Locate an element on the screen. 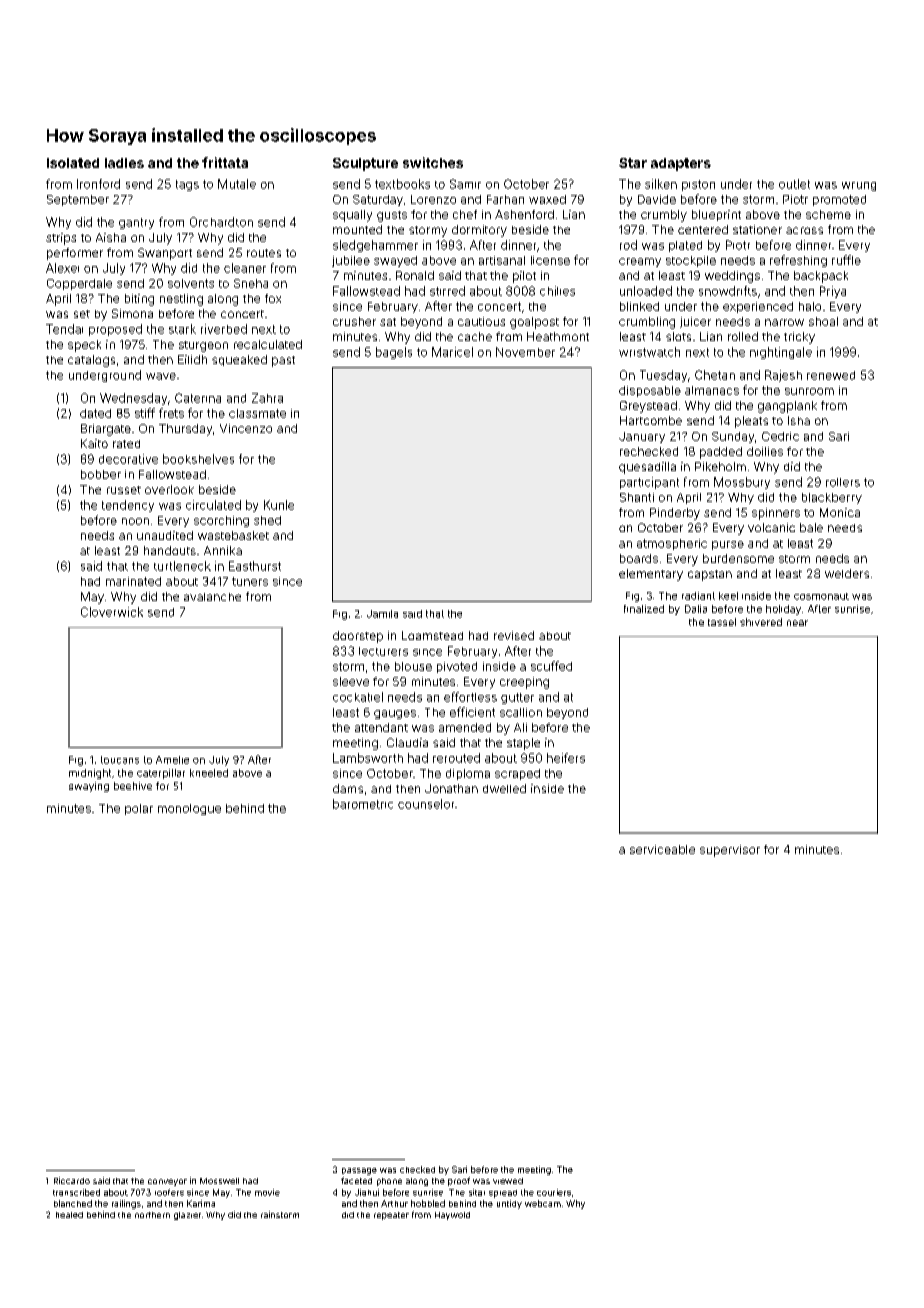 The width and height of the screenshot is (924, 1308). glazier is located at coordinates (187, 1216).
